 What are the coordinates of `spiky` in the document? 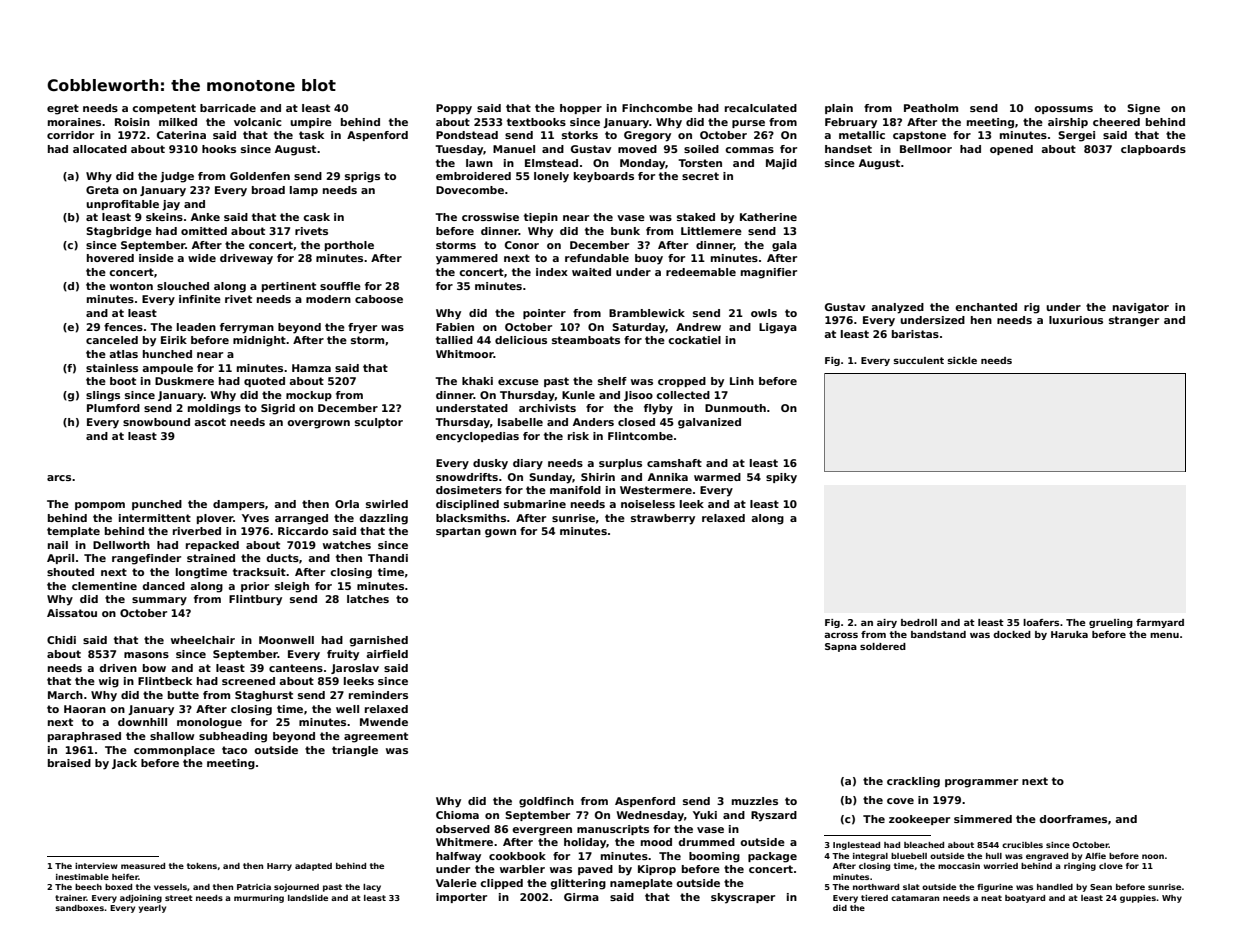 It's located at (781, 478).
